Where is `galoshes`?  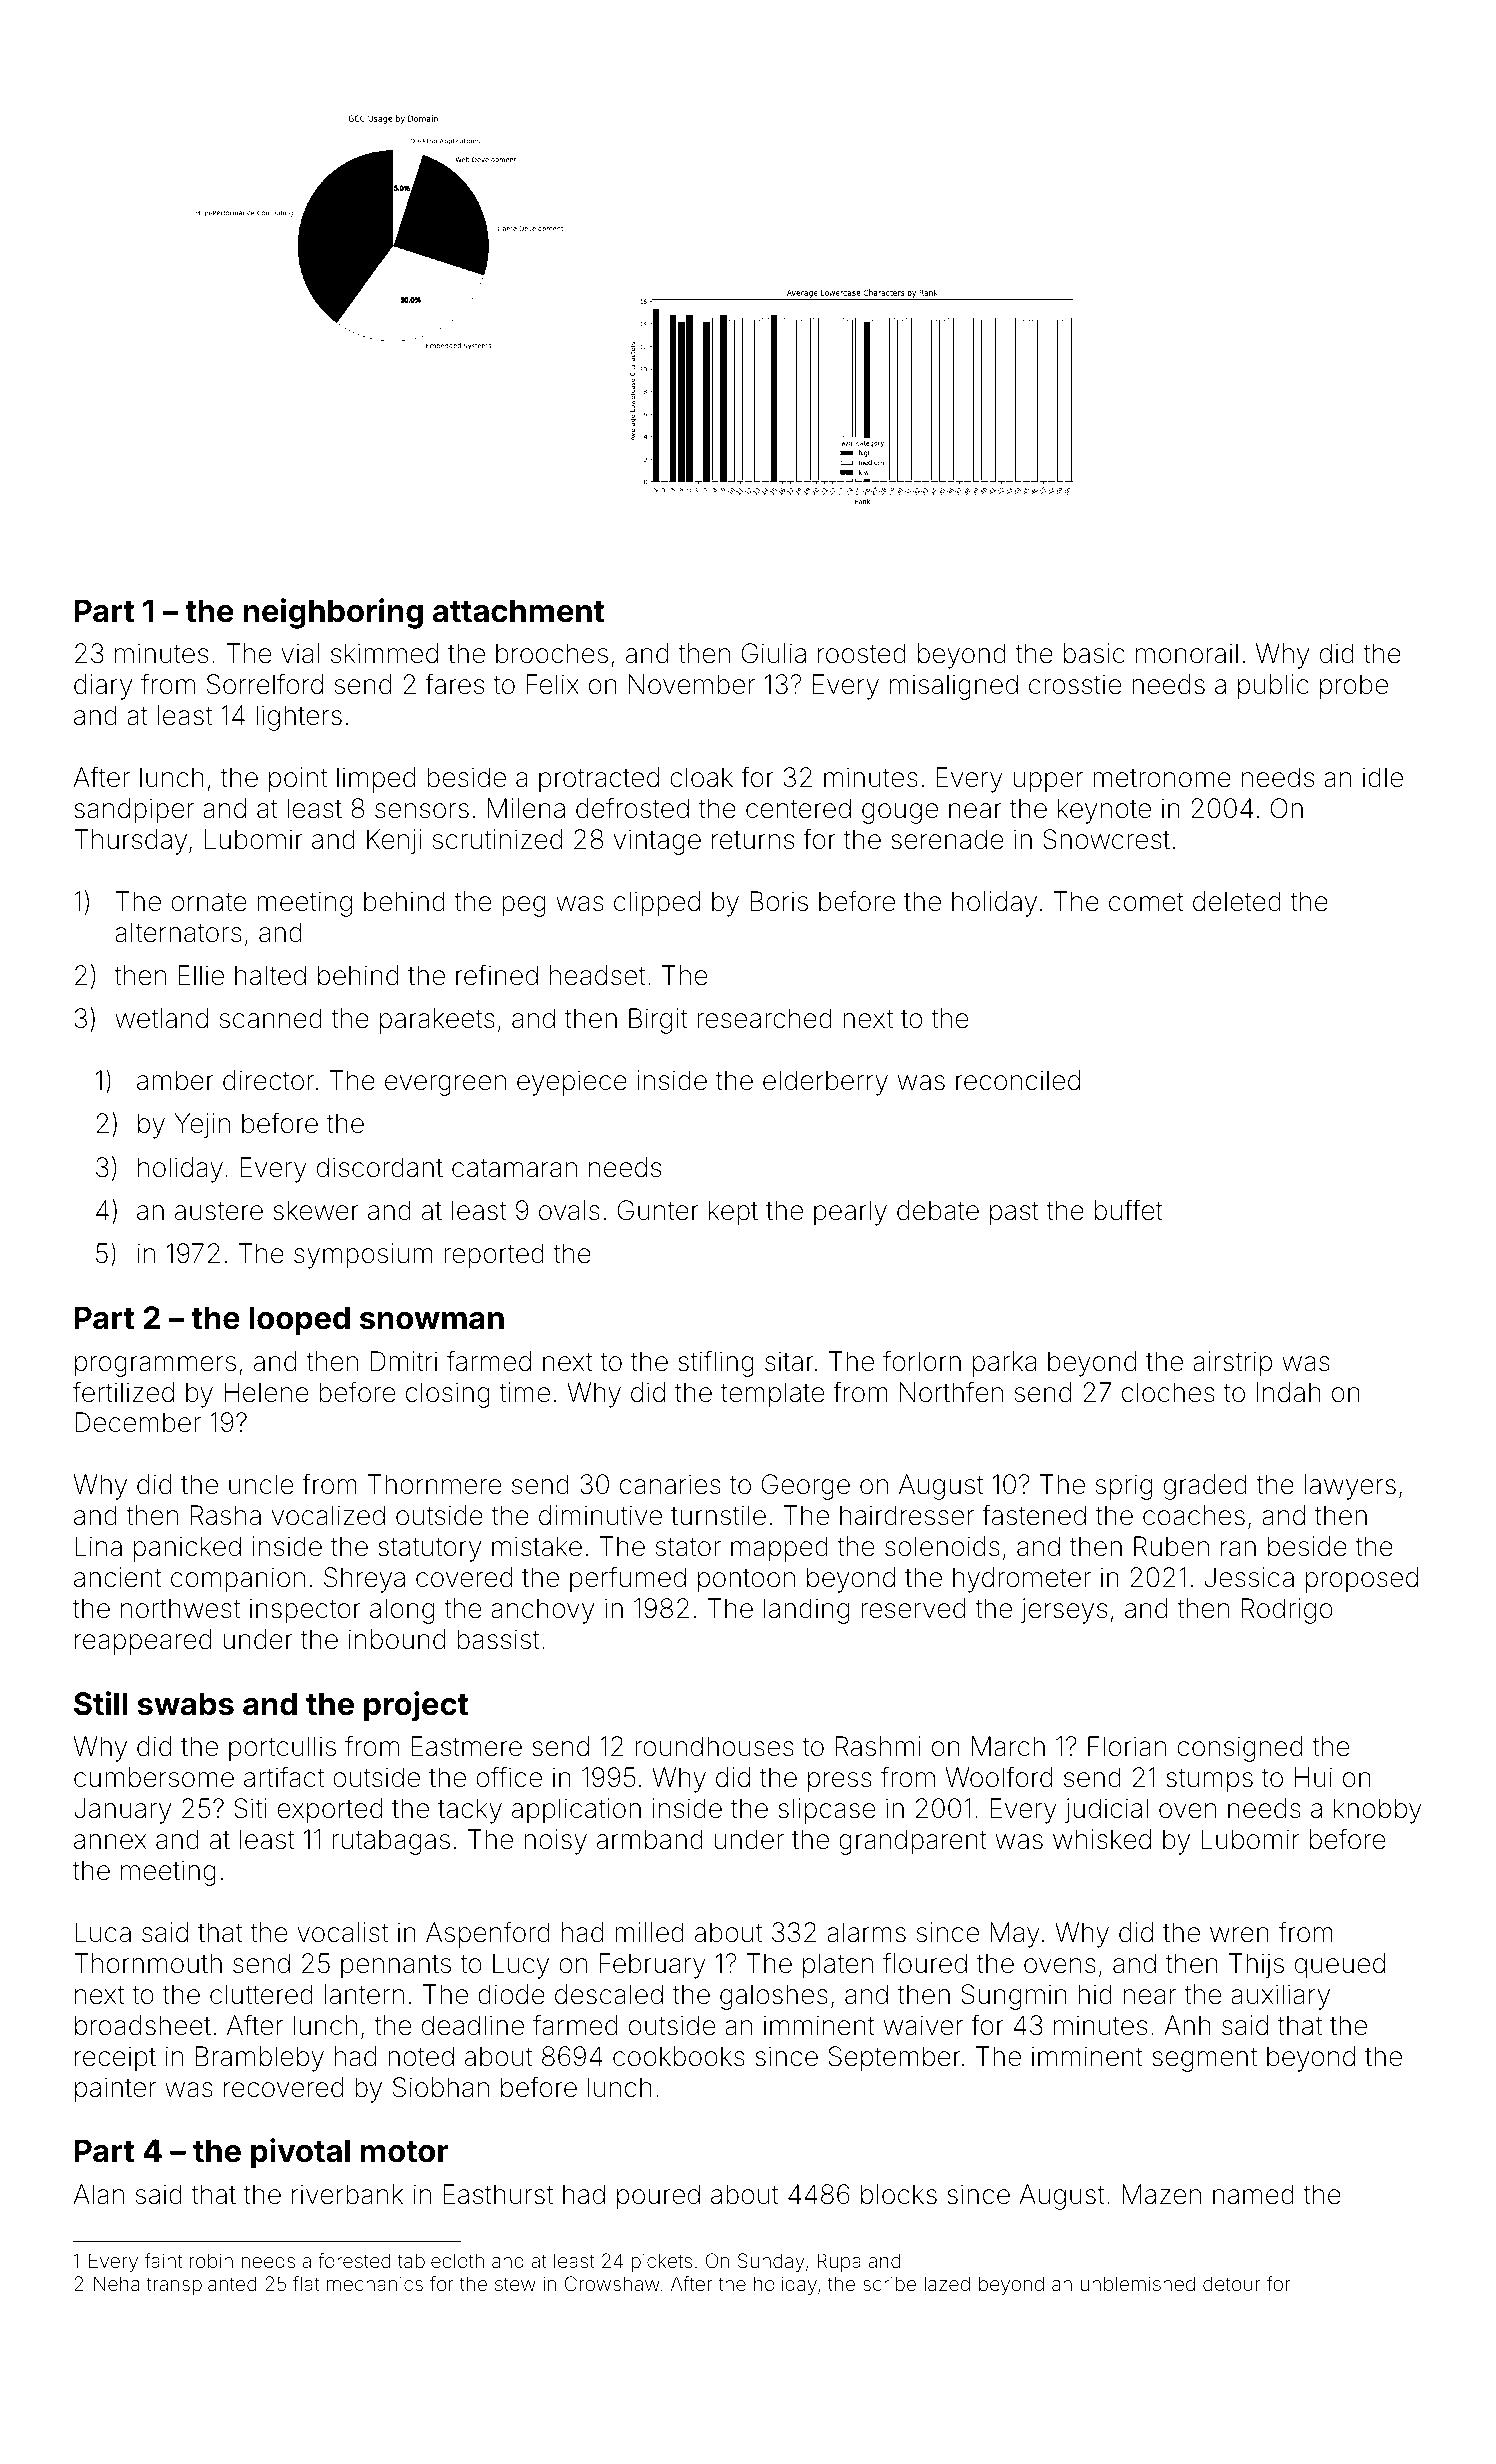
galoshes is located at coordinates (774, 1997).
